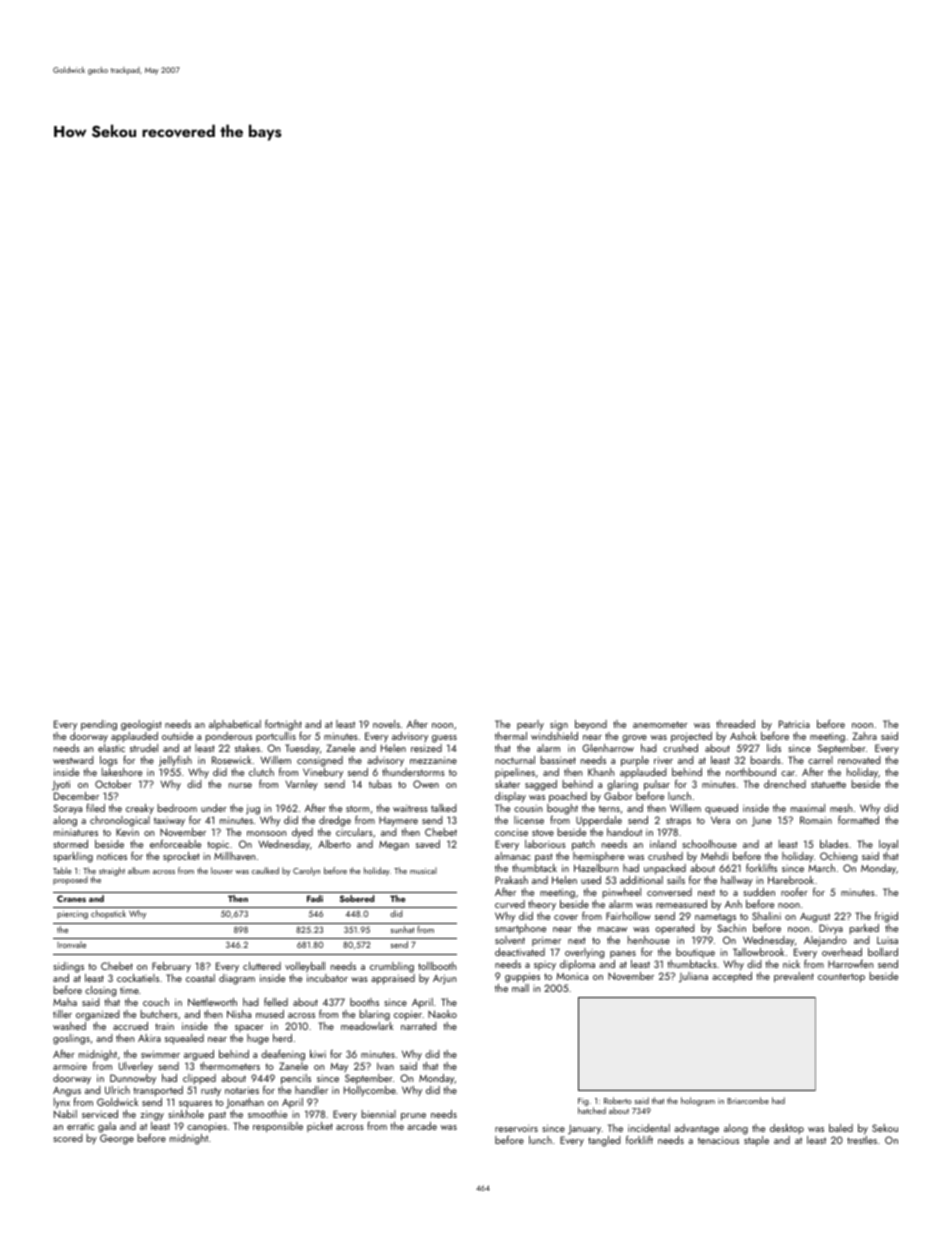 The width and height of the screenshot is (952, 1233). Describe the element at coordinates (423, 870) in the screenshot. I see `musical` at that location.
